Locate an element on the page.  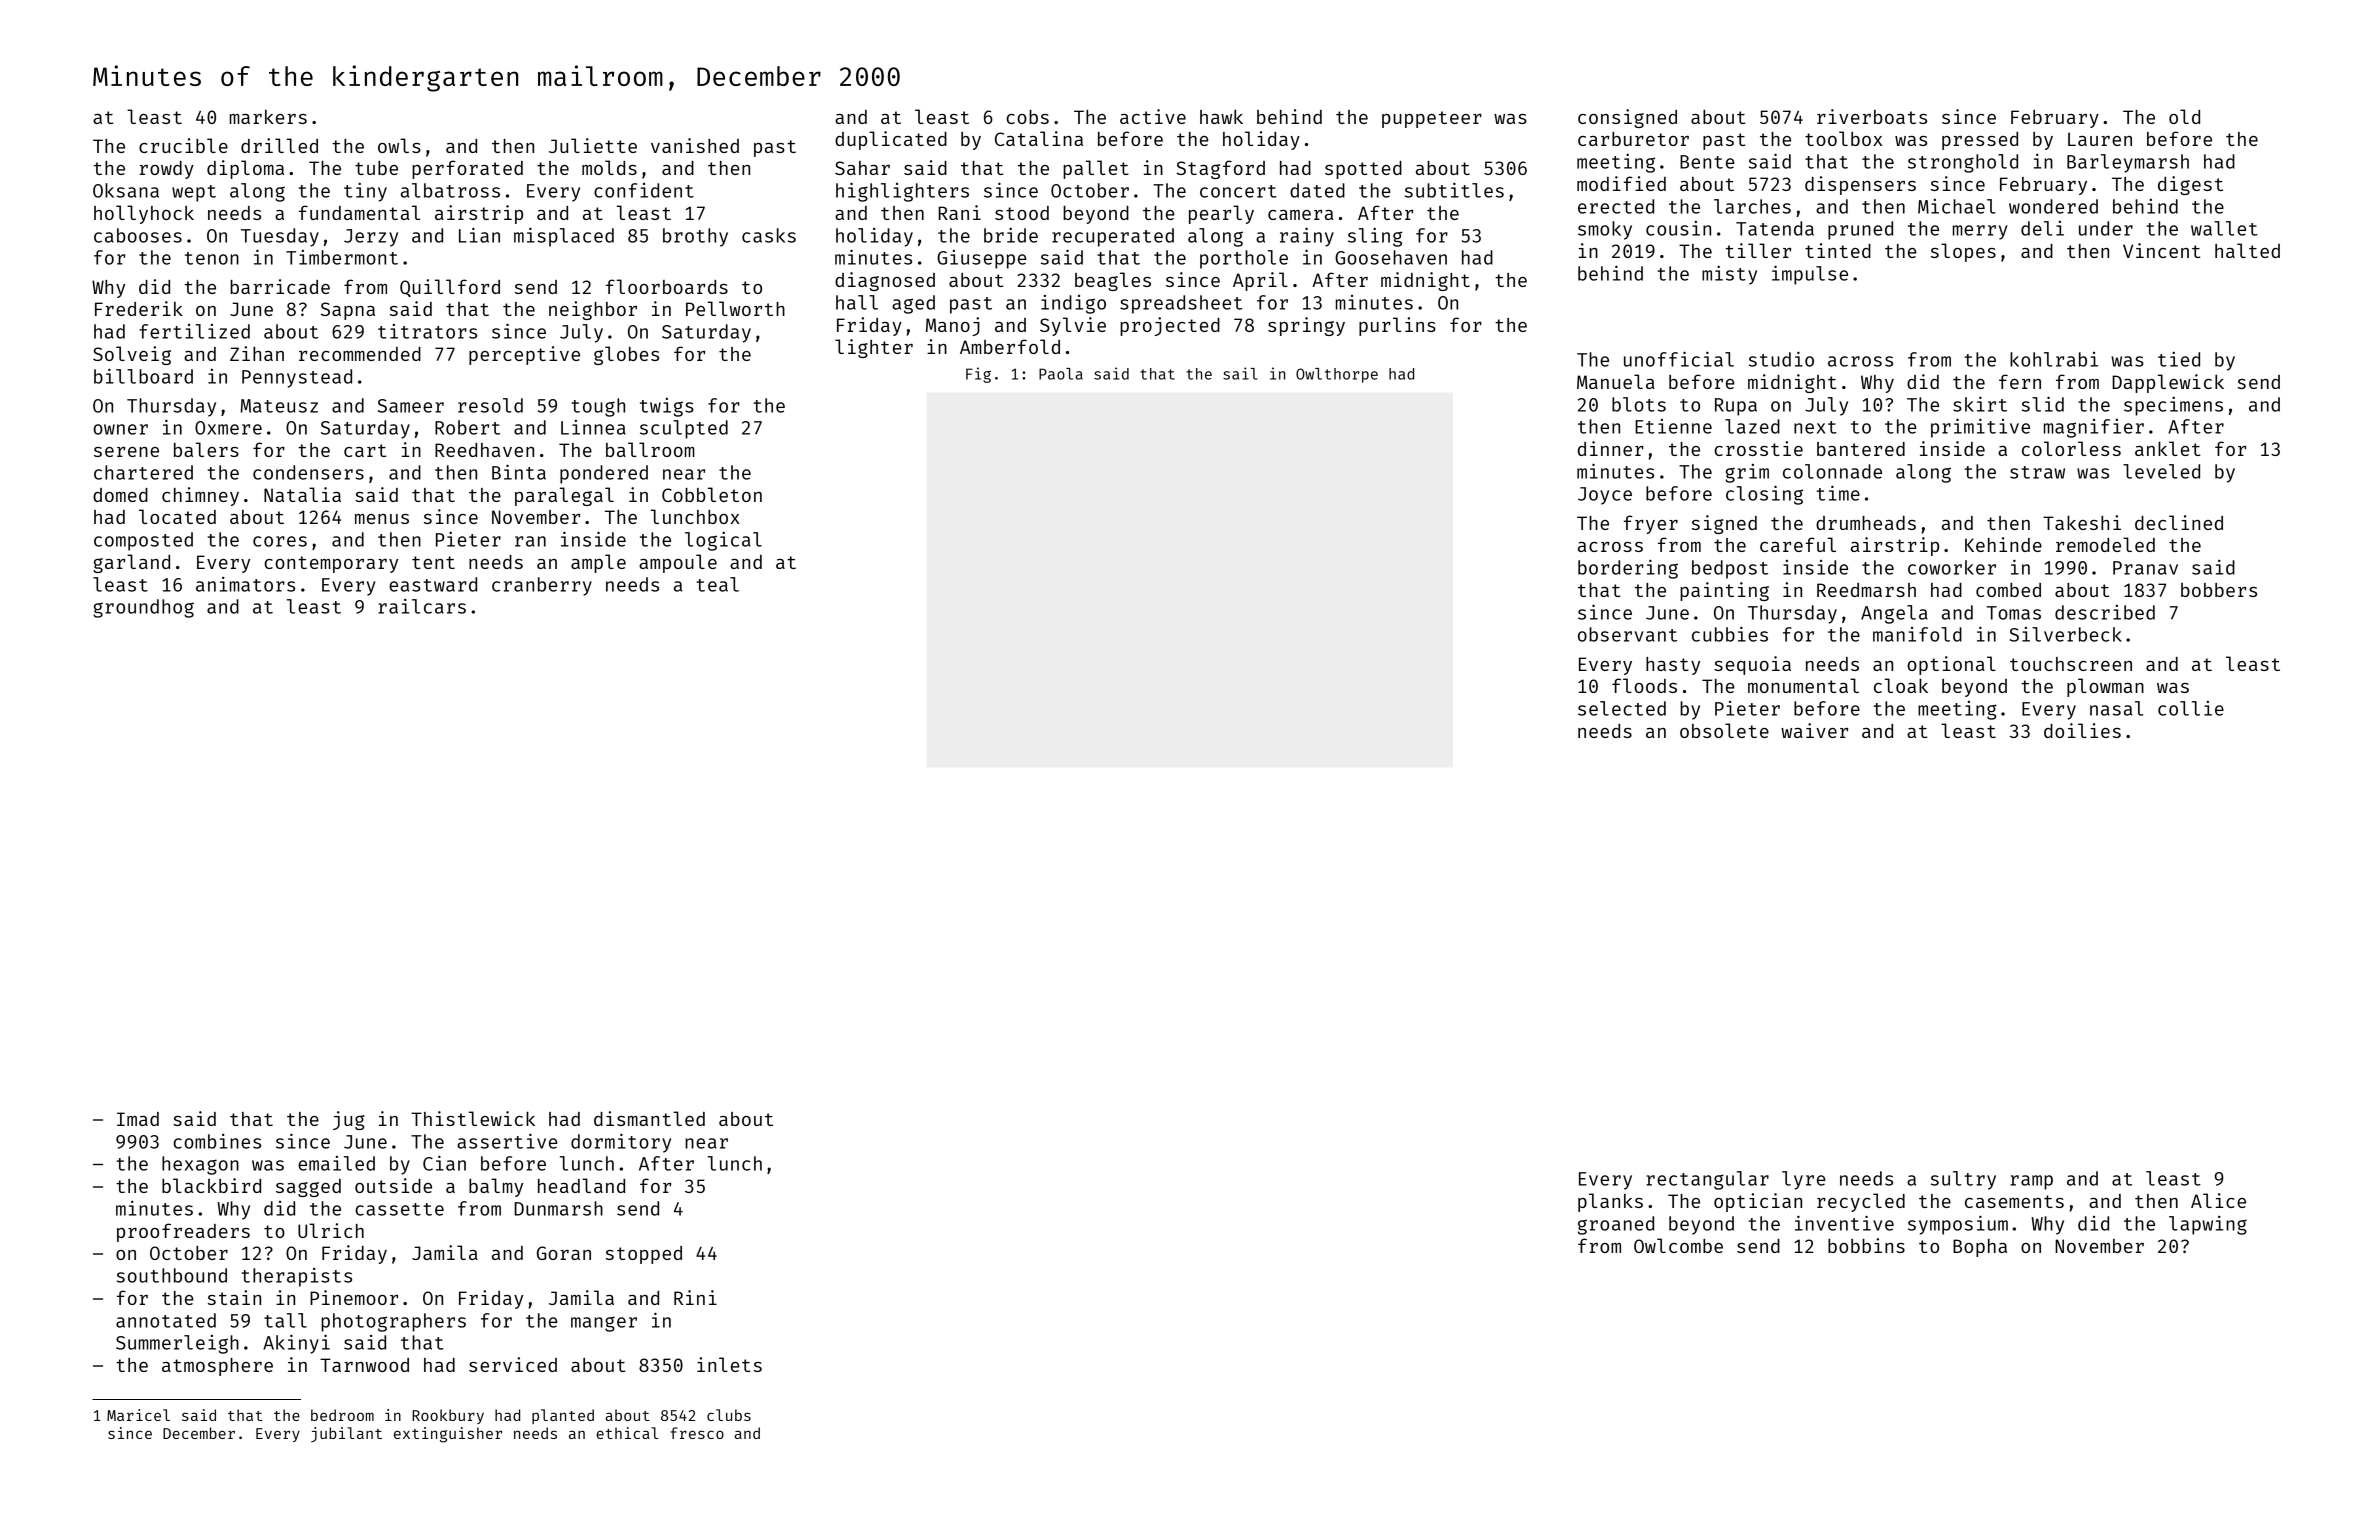
Maricel is located at coordinates (138, 1415).
